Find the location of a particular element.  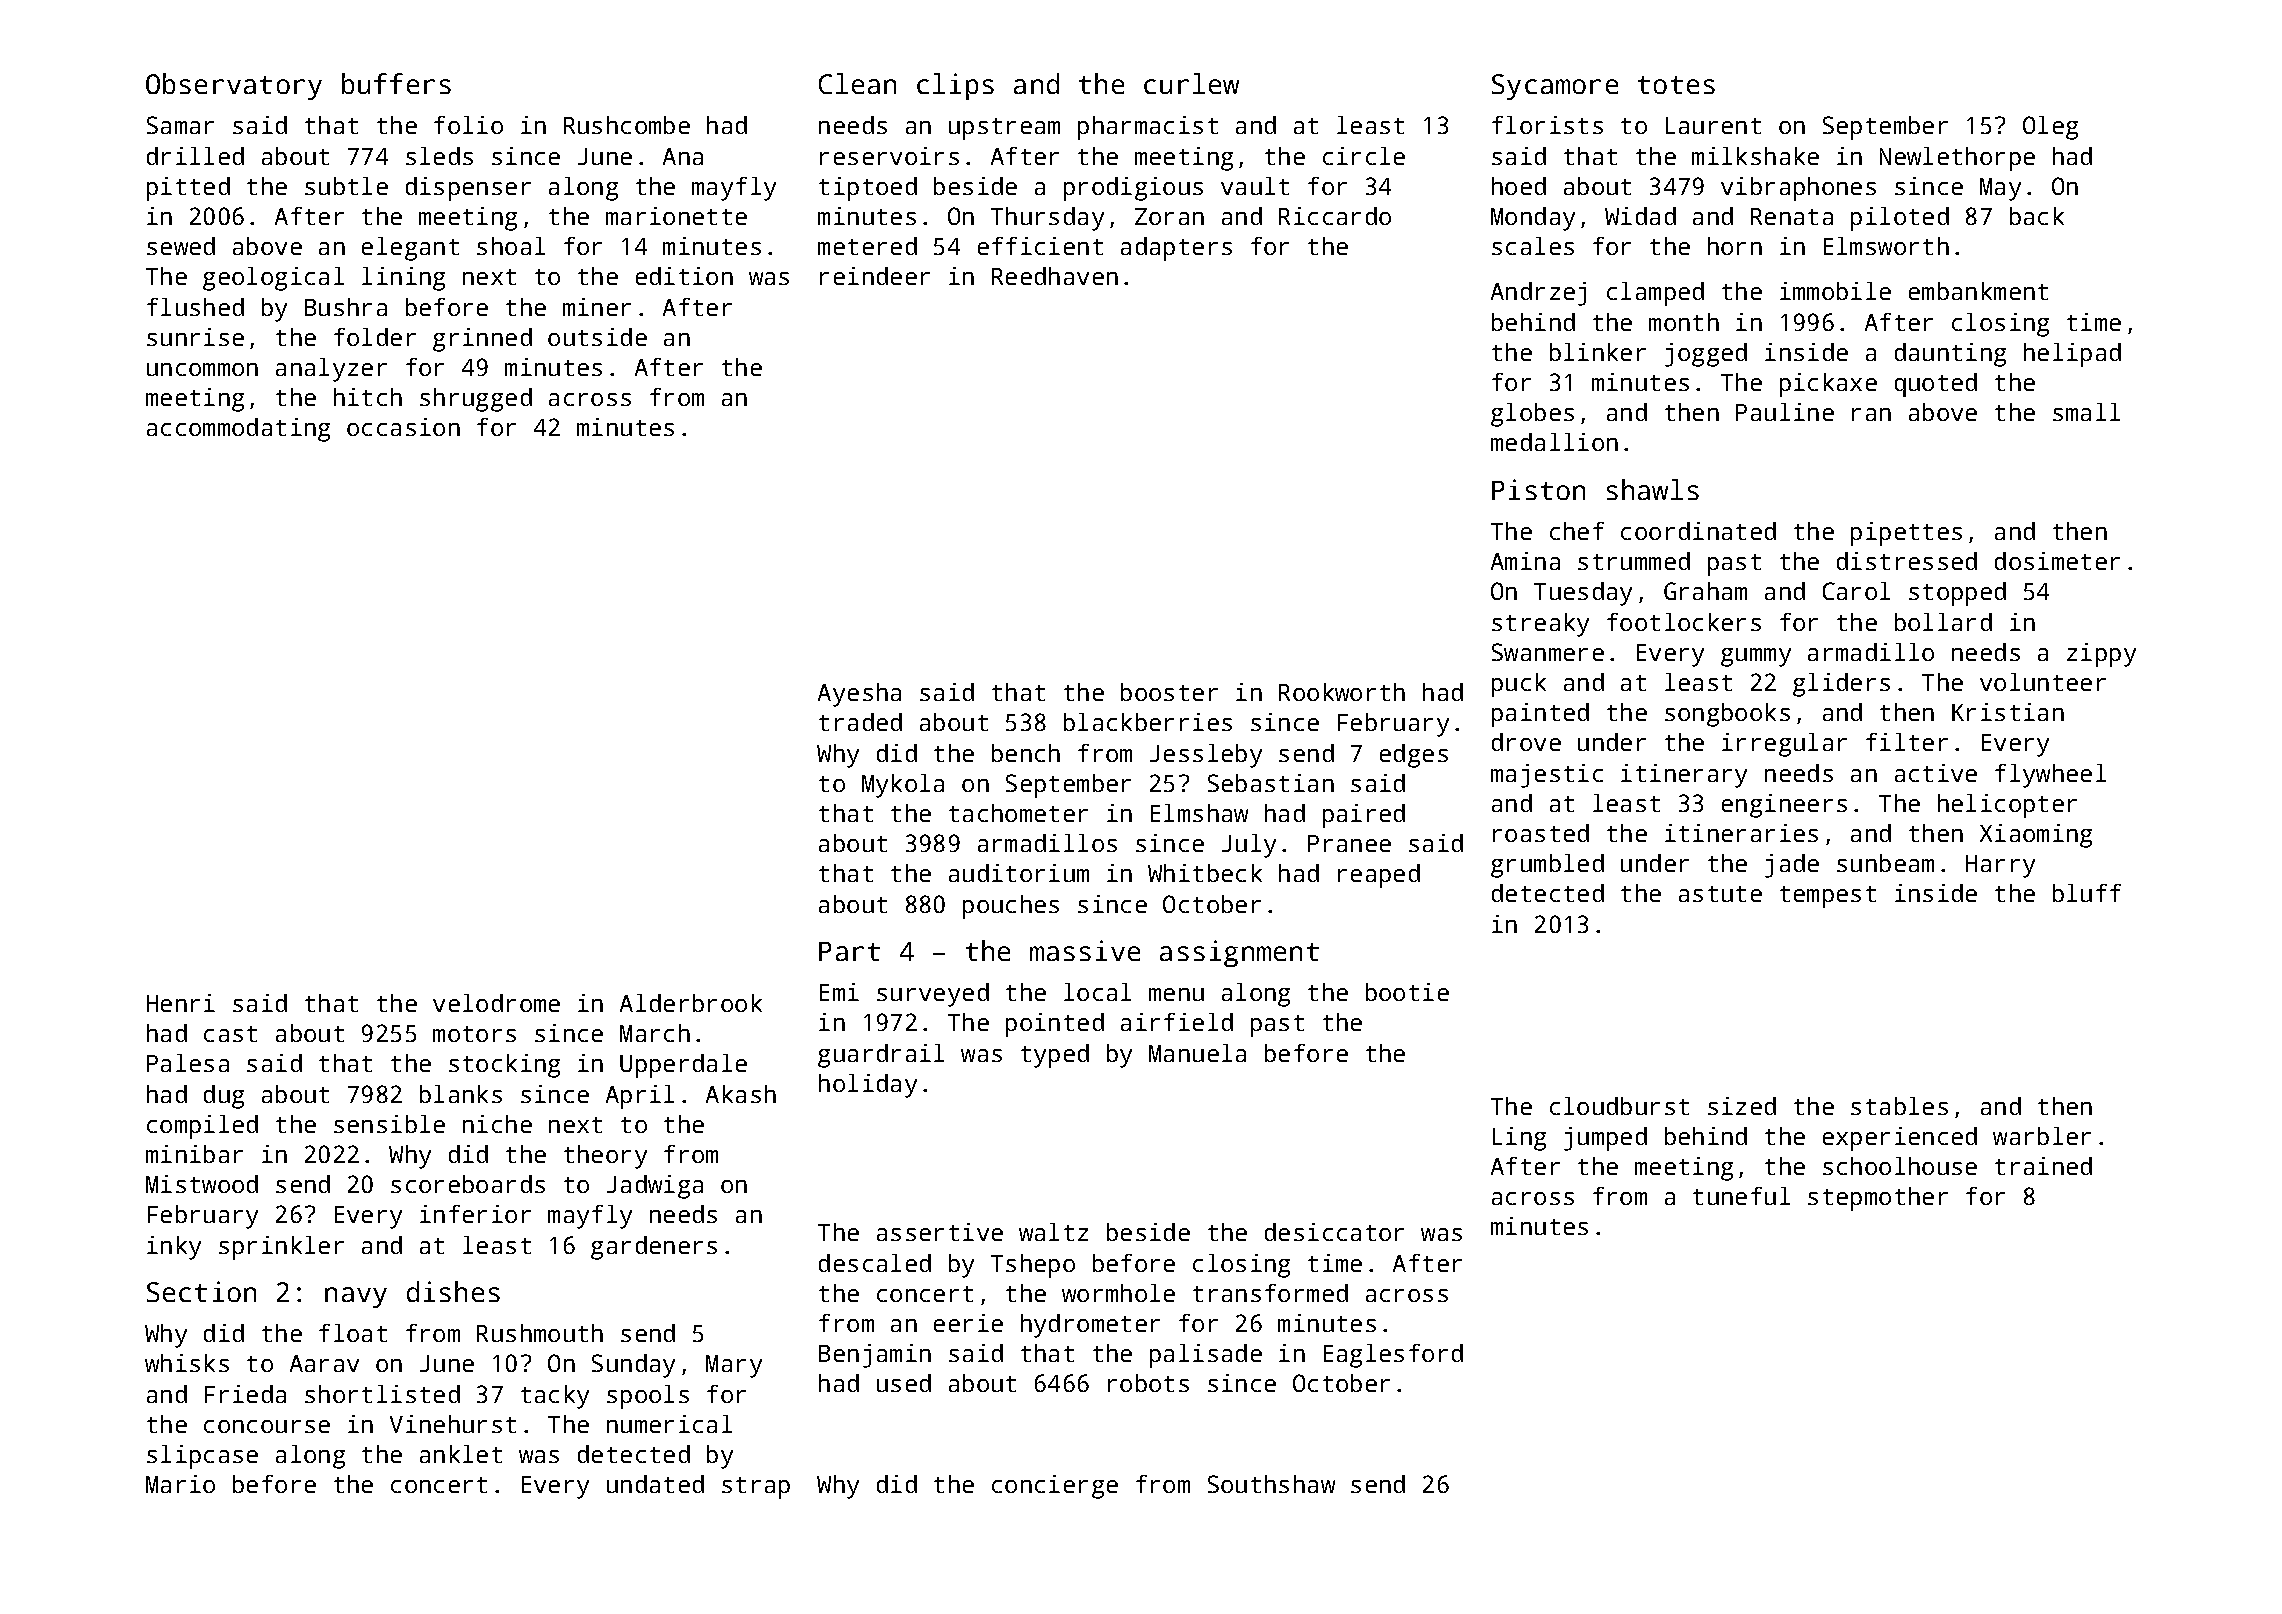

immobile is located at coordinates (1835, 291).
